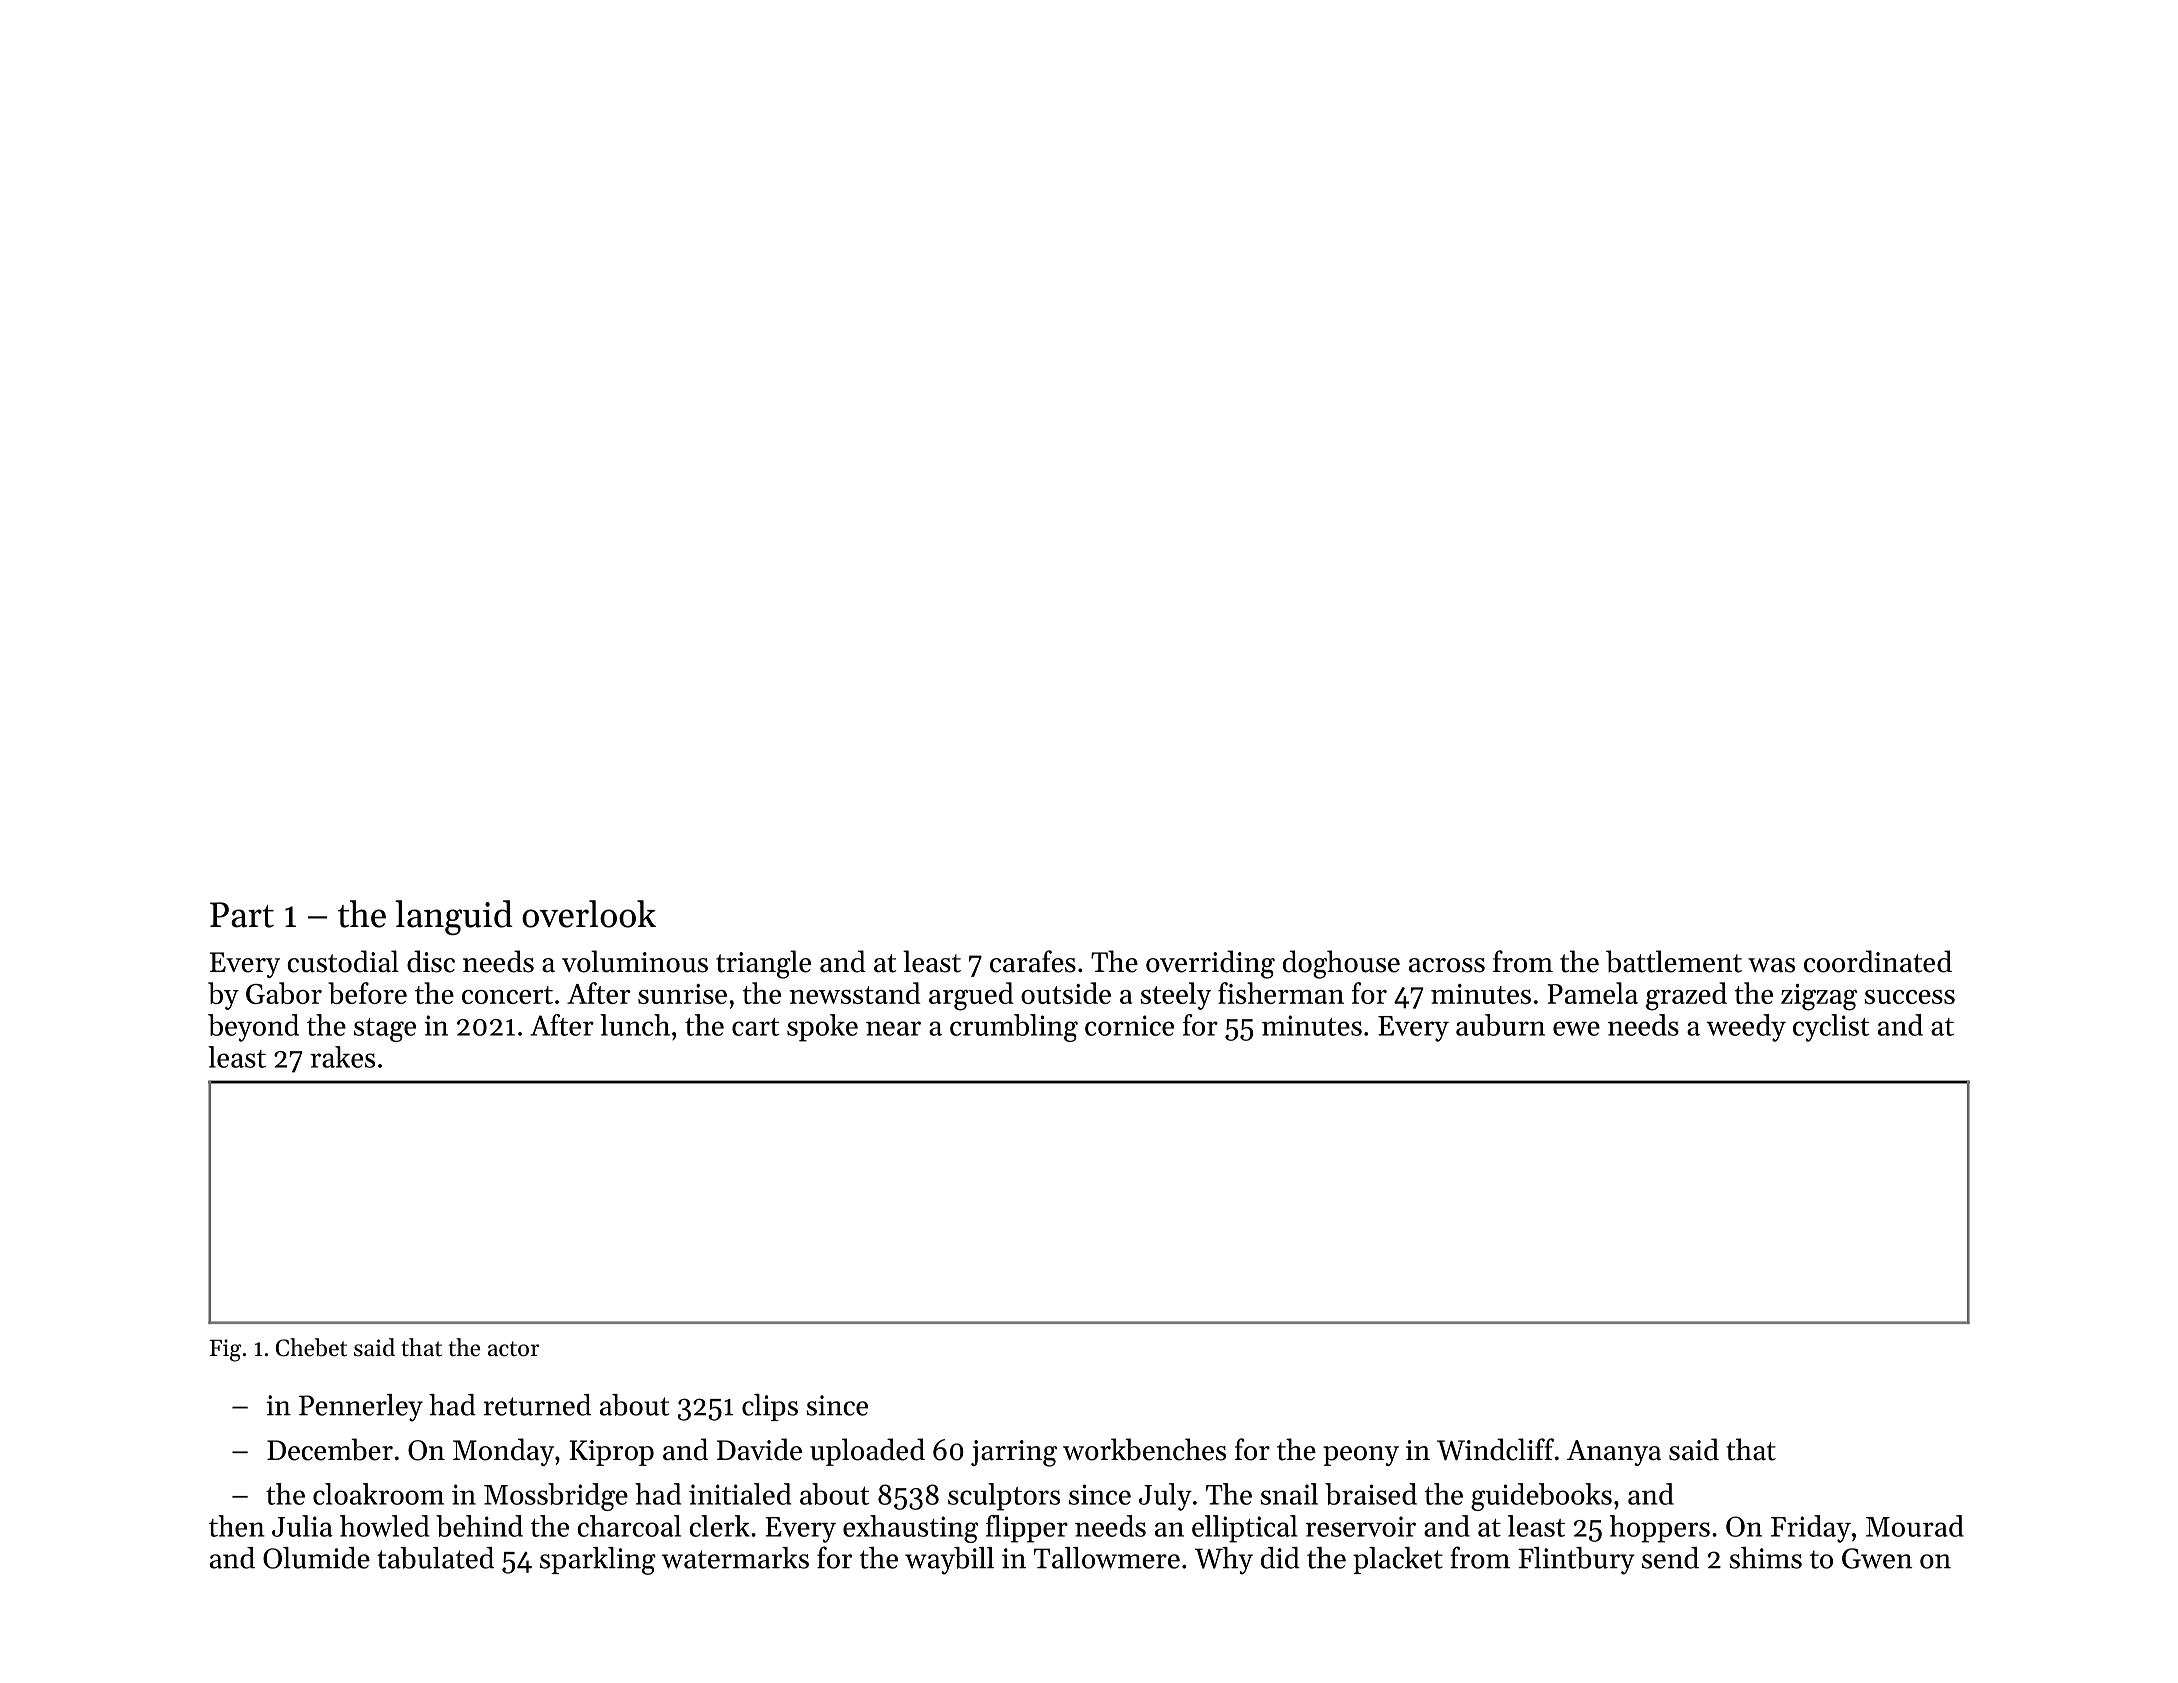 This document has width=2178, height=1683. I want to click on Windcliff, so click(1495, 1449).
